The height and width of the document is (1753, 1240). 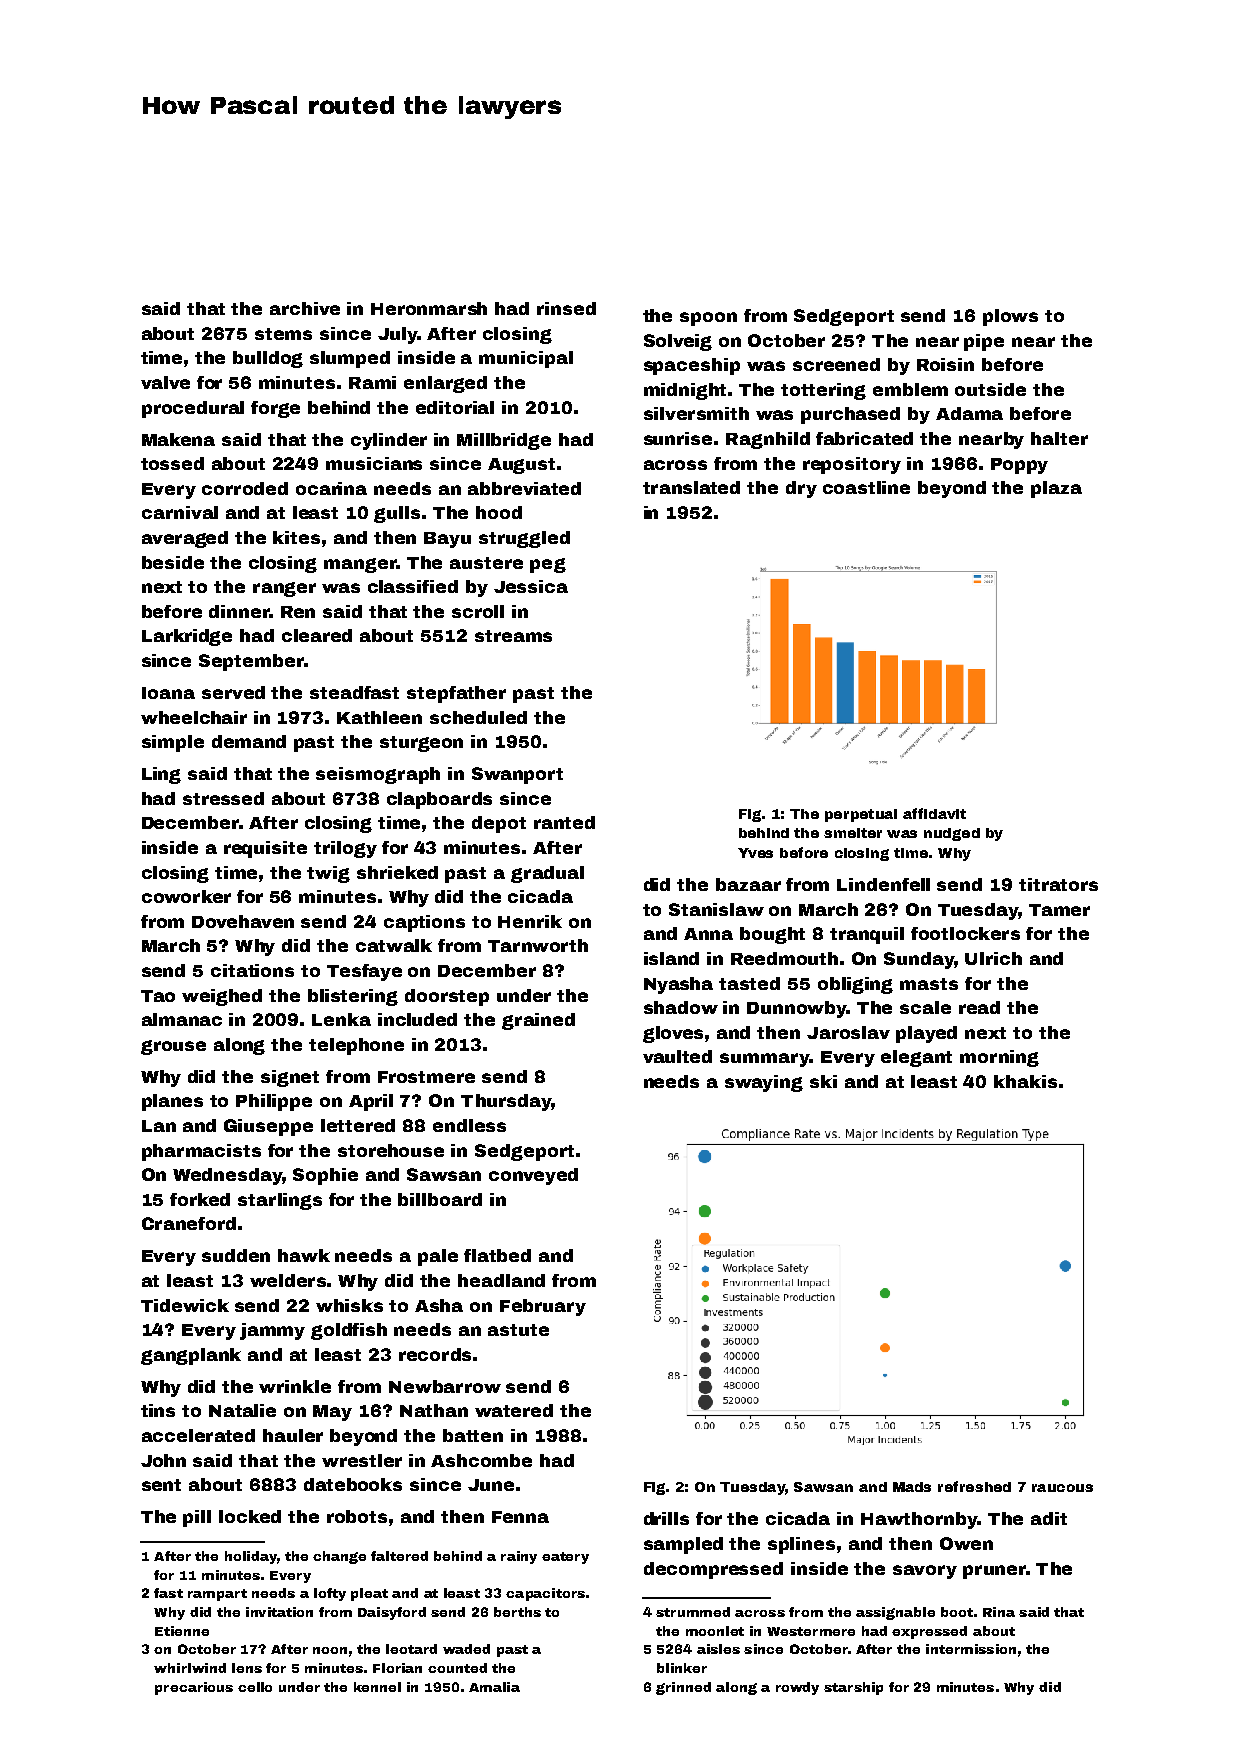 I want to click on cello, so click(x=255, y=1687).
